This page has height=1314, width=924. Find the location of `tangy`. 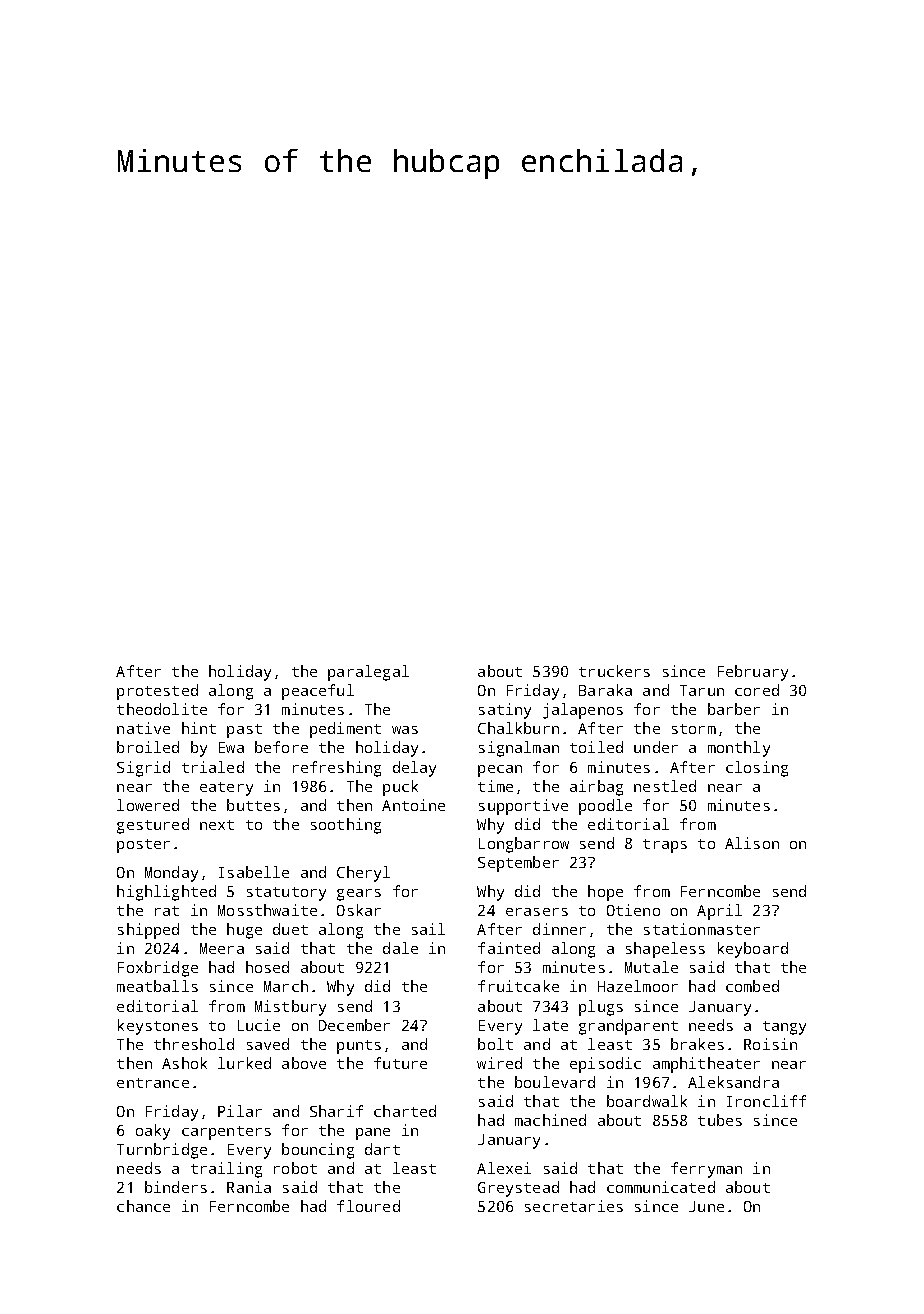

tangy is located at coordinates (784, 1028).
